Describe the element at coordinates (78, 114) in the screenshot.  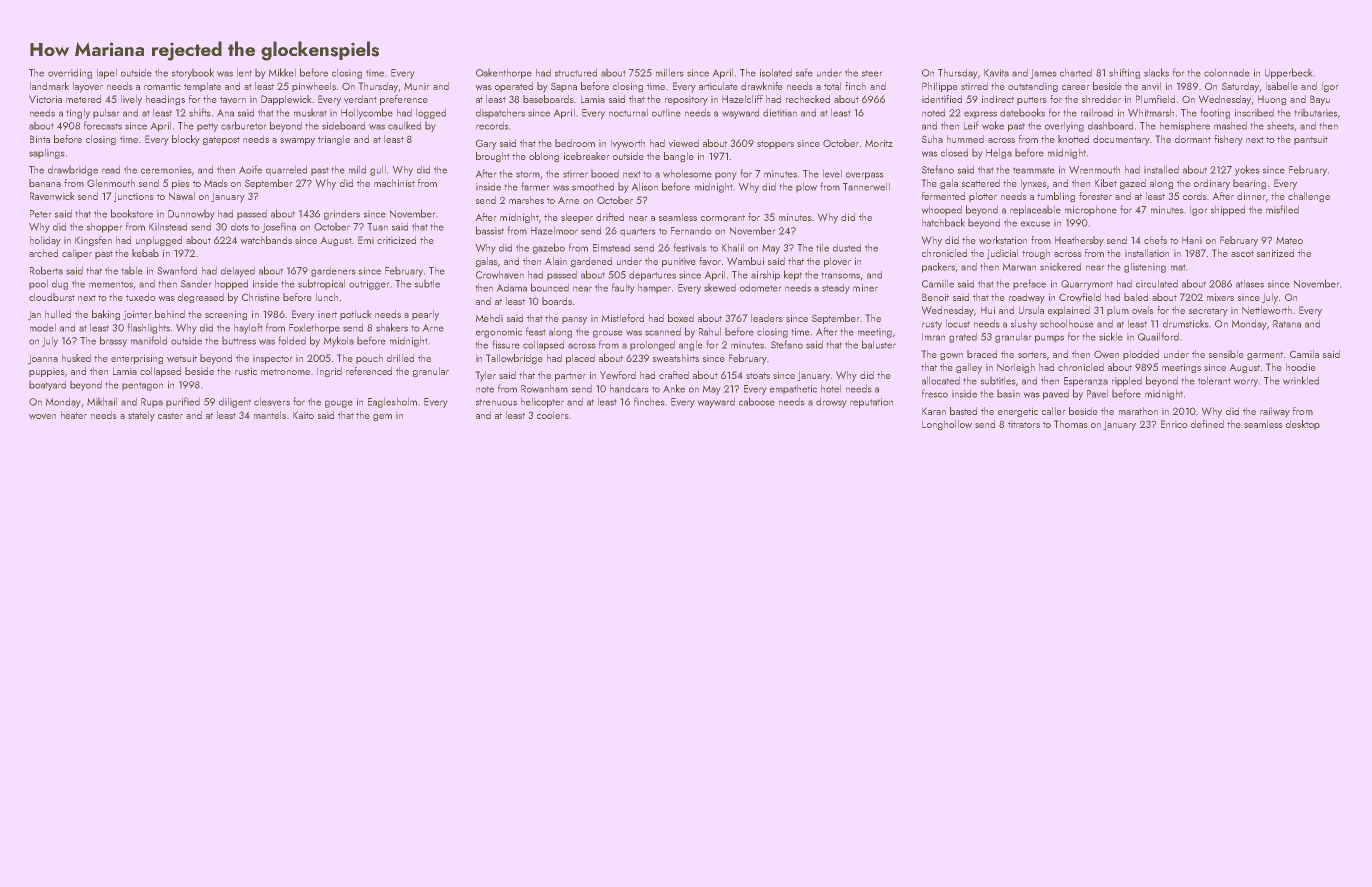
I see `tingly` at that location.
